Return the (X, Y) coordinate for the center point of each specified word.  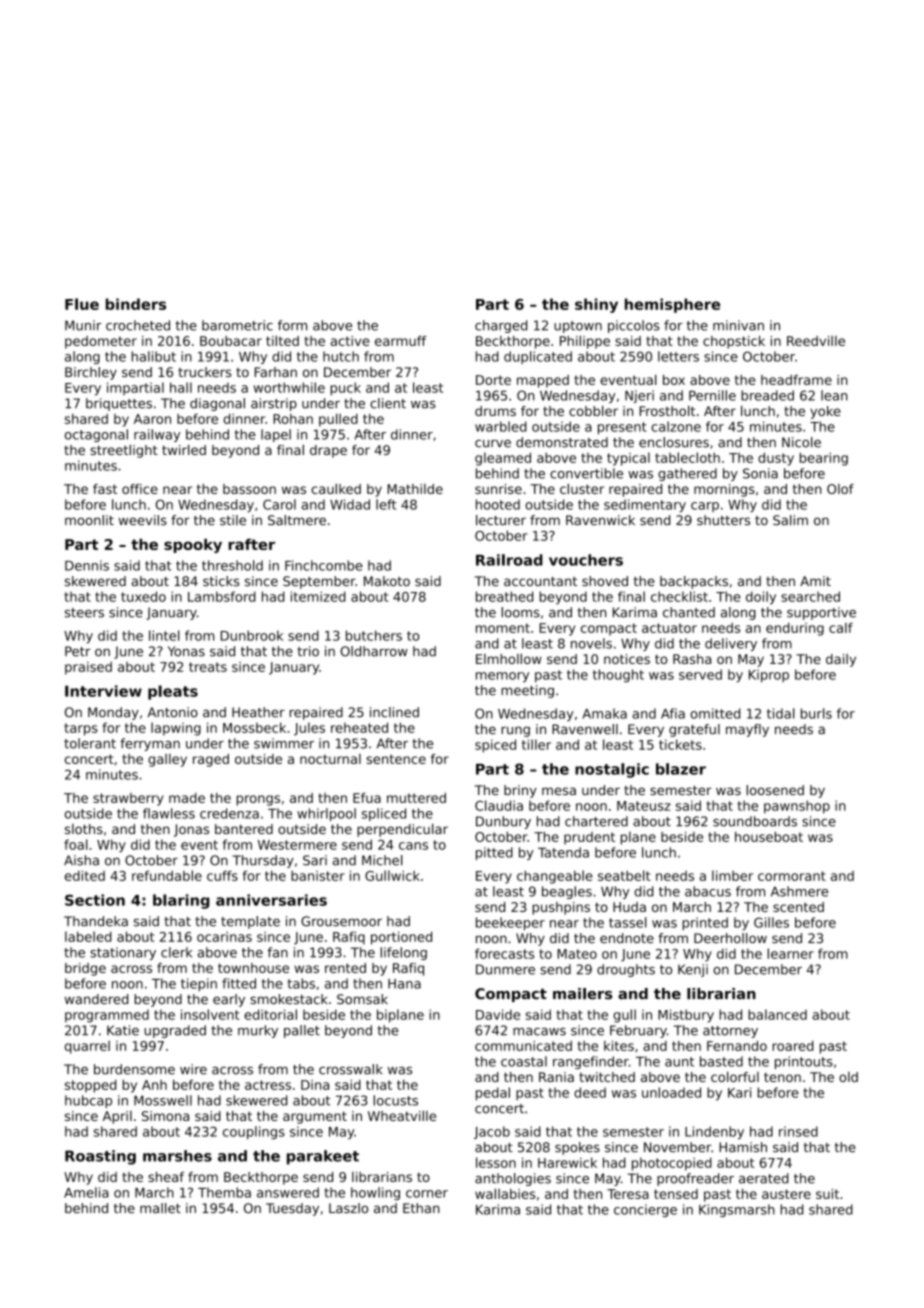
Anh (154, 1085)
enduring (795, 629)
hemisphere (672, 305)
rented (345, 968)
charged (501, 326)
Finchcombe (324, 565)
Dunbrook (252, 635)
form (292, 325)
